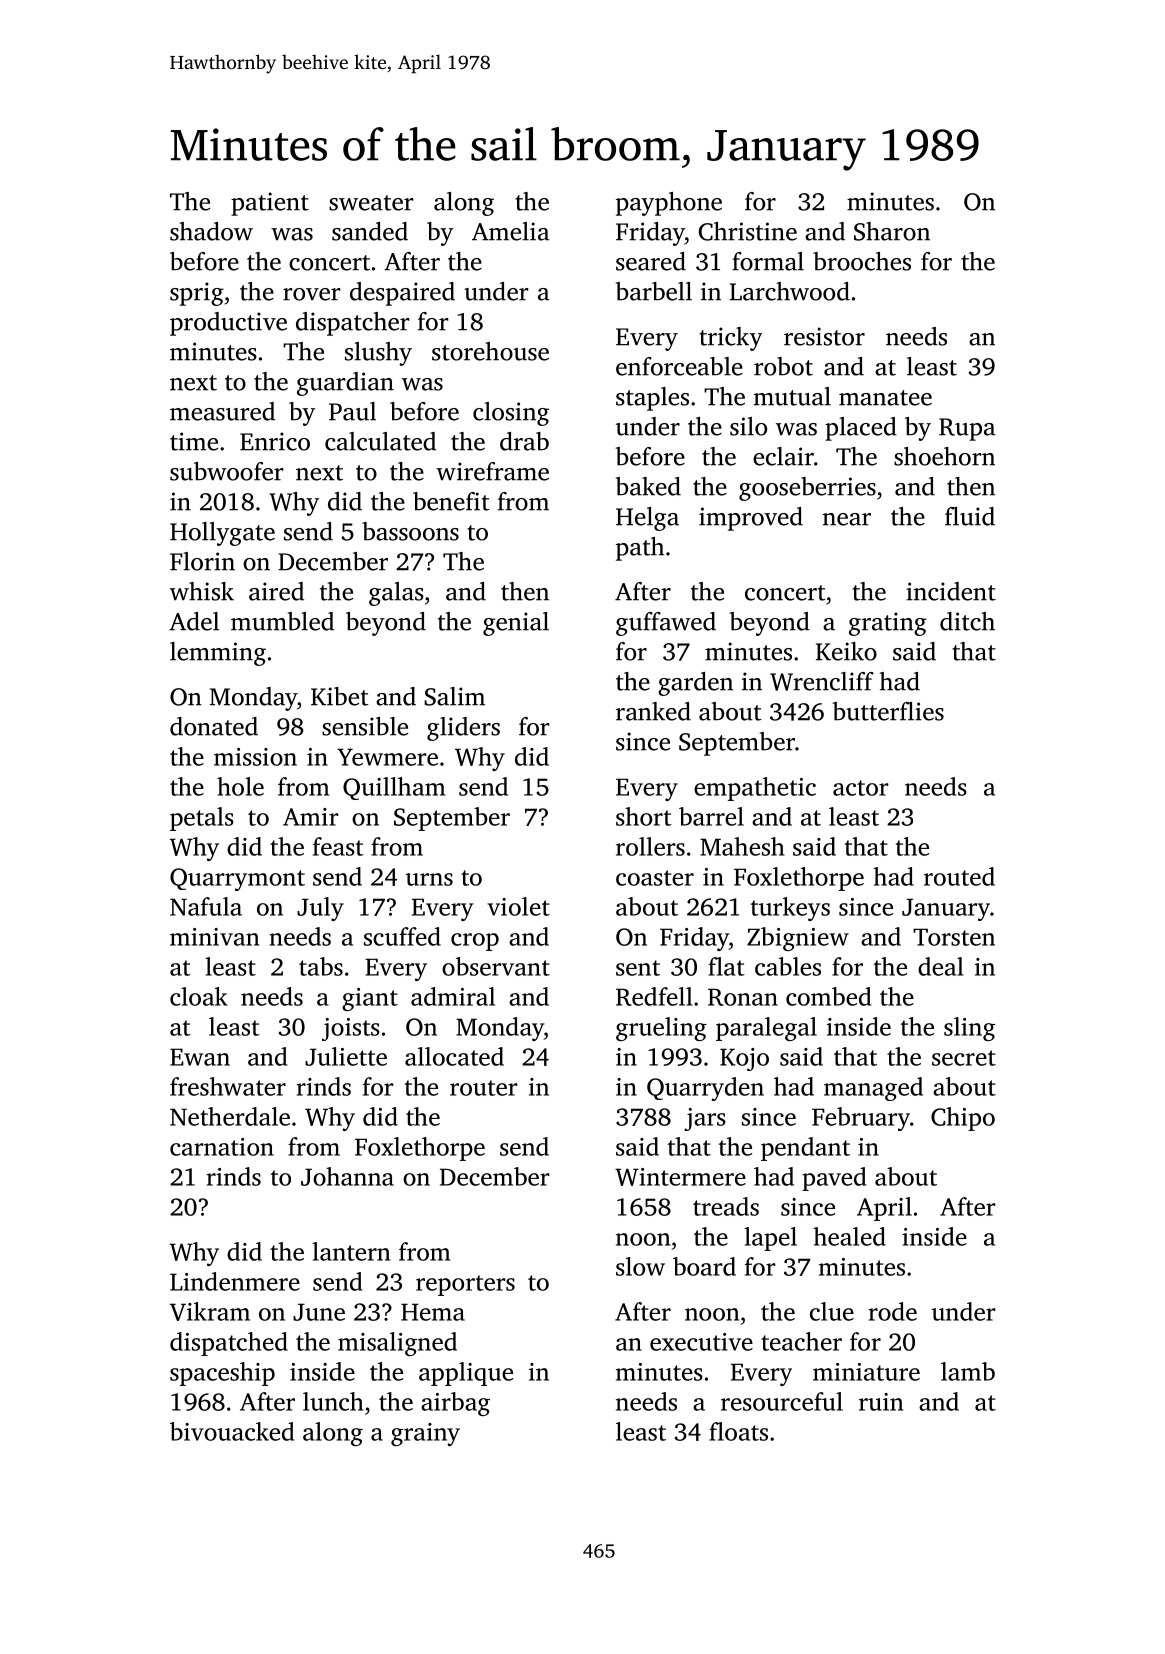 The image size is (1165, 1654). What do you see at coordinates (653, 711) in the document?
I see `ranked` at bounding box center [653, 711].
